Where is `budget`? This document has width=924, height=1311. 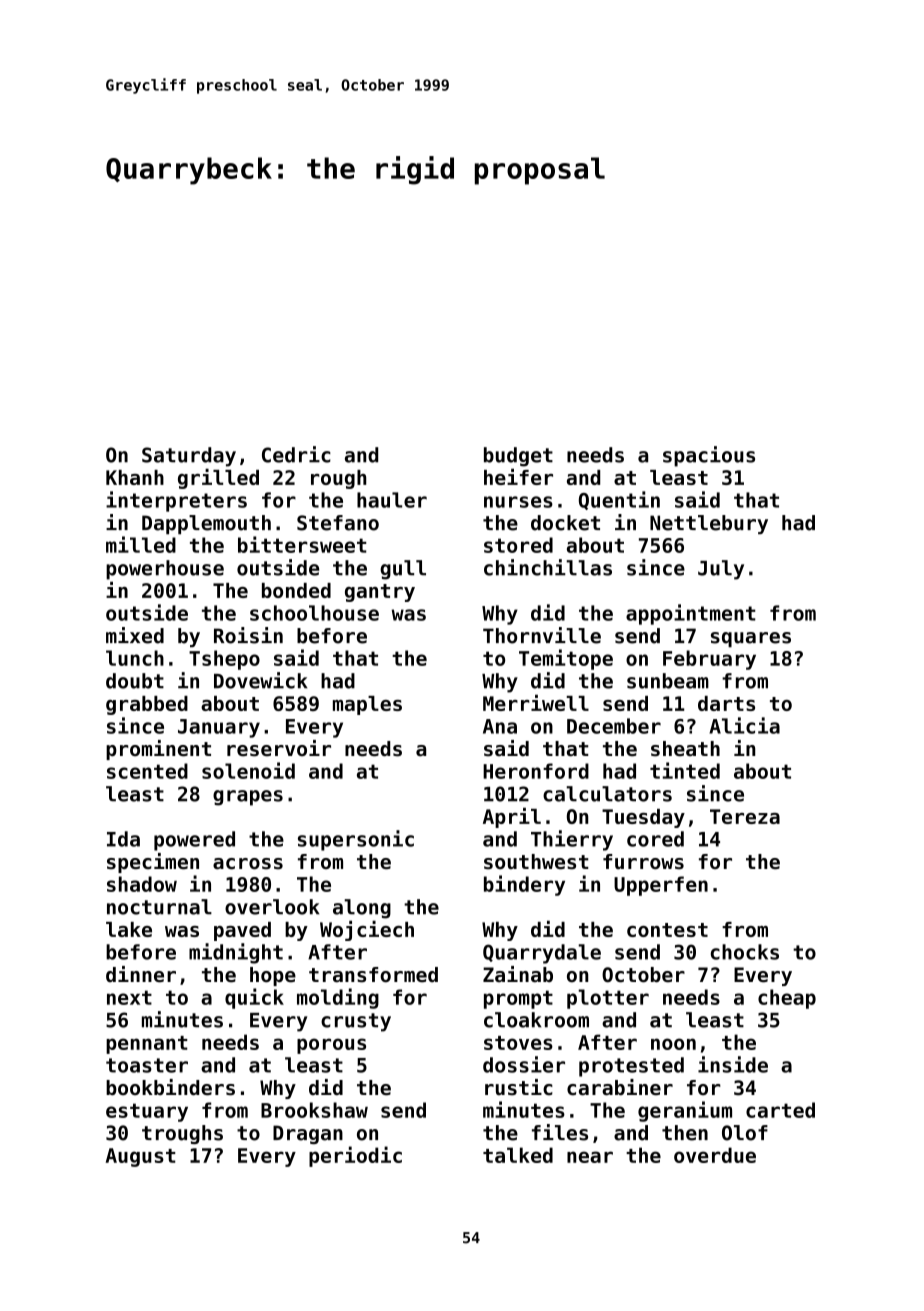 budget is located at coordinates (518, 457).
